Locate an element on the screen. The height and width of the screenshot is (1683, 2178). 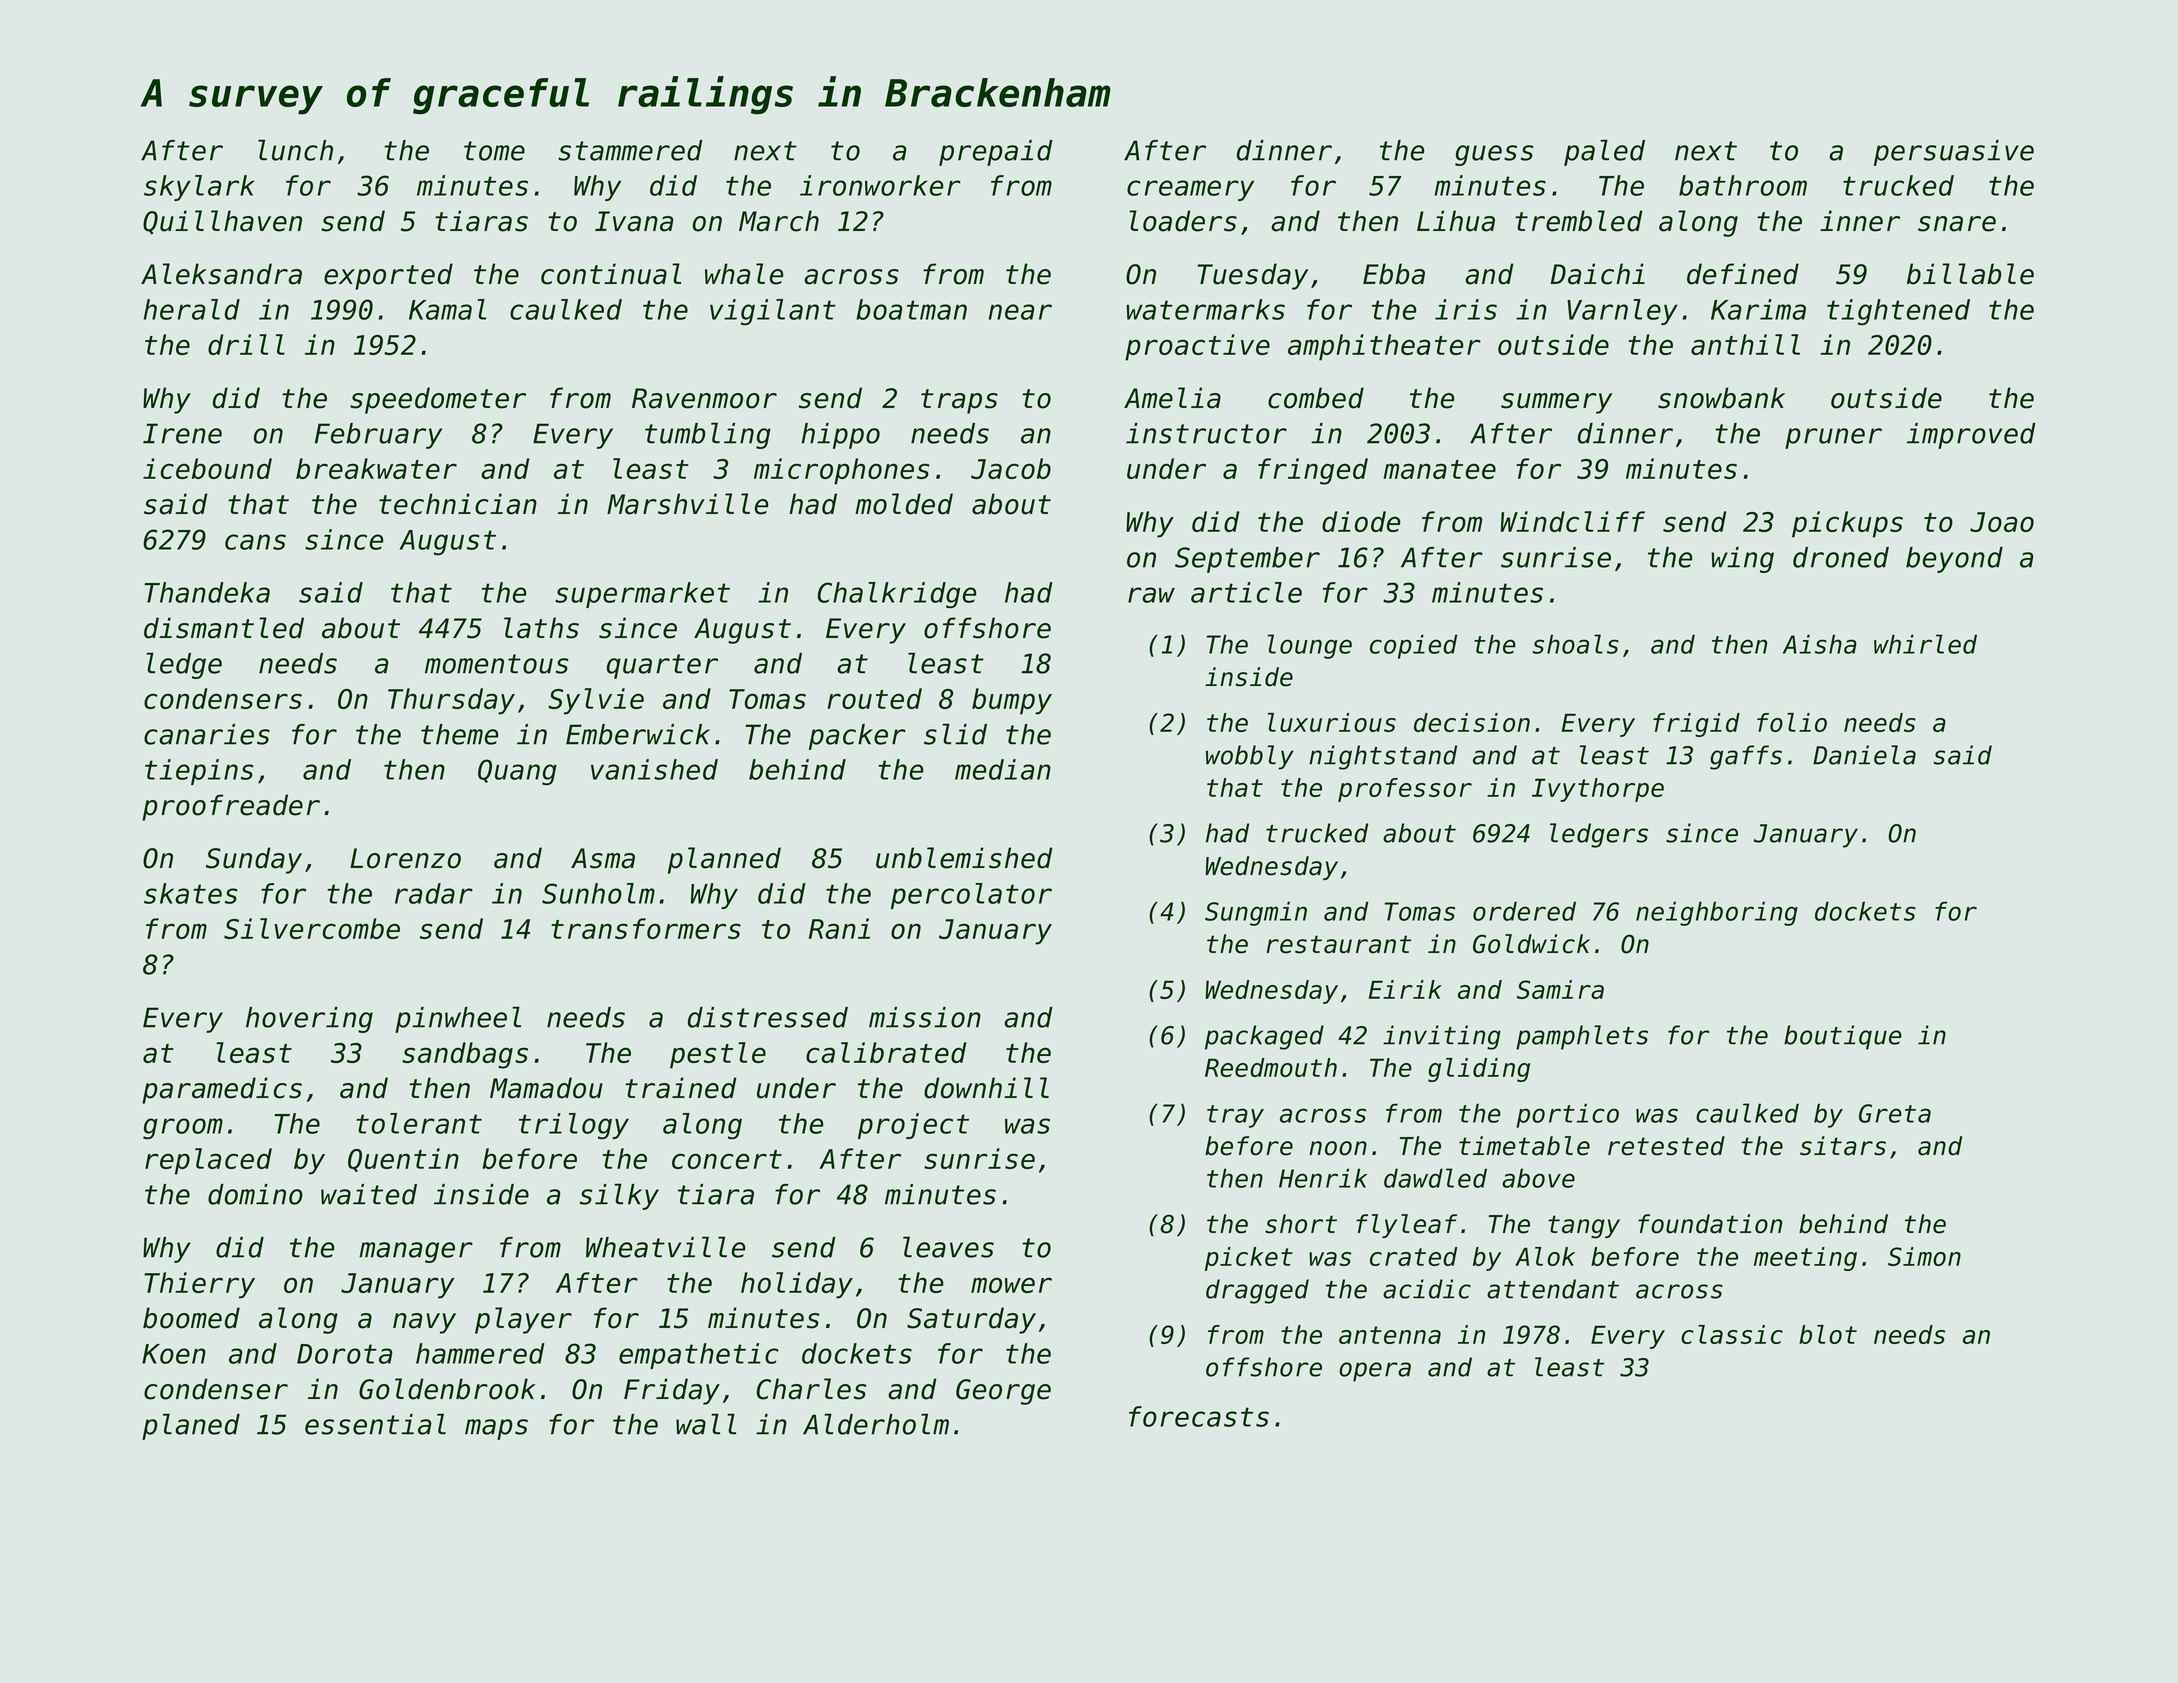
skates is located at coordinates (190, 893).
